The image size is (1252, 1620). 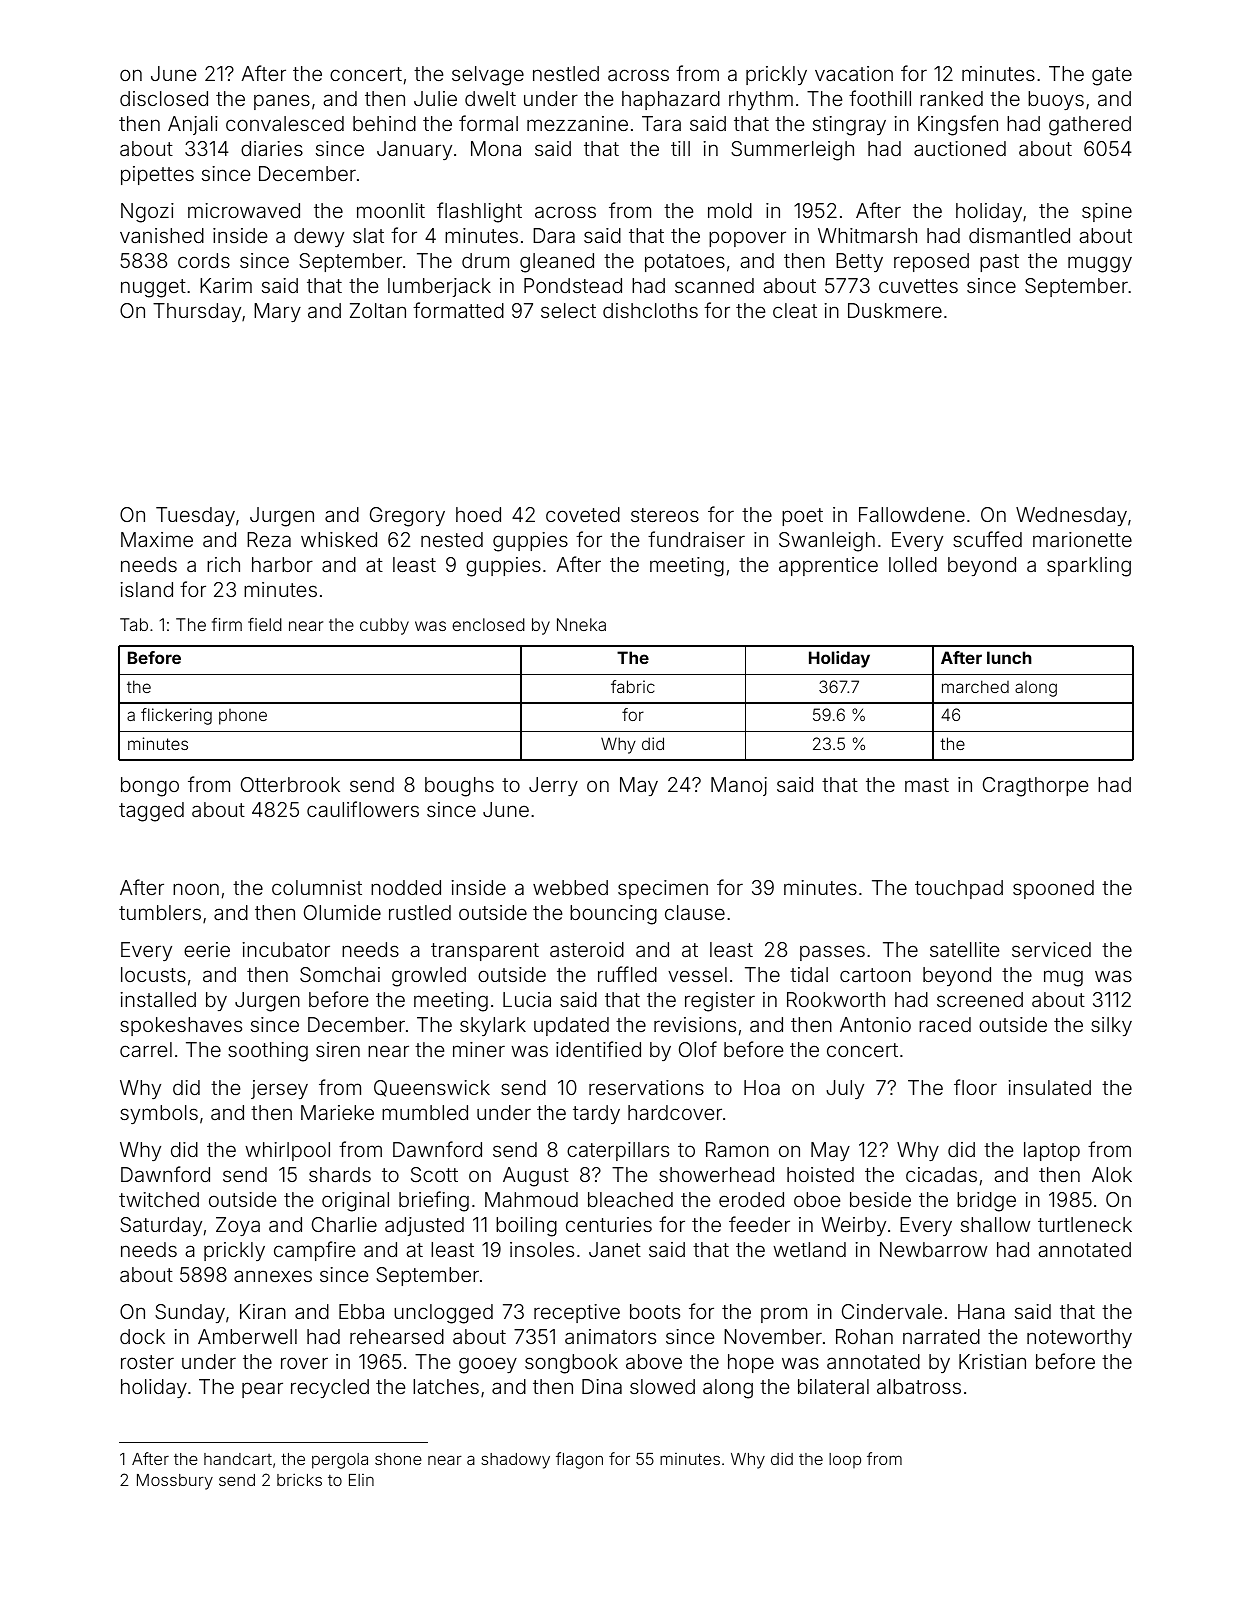 What do you see at coordinates (527, 999) in the page?
I see `Lucia` at bounding box center [527, 999].
